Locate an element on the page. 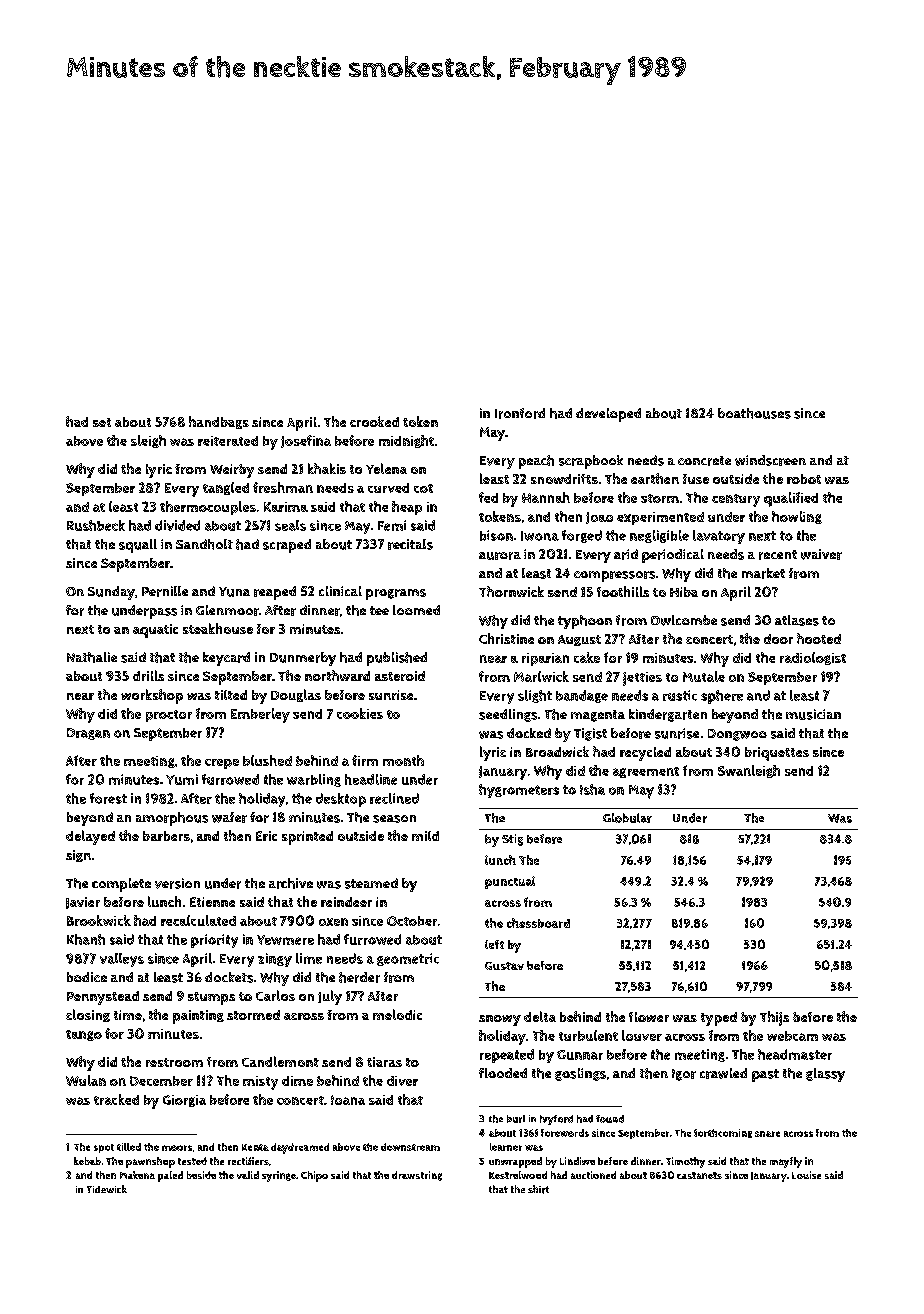 The width and height of the image is (924, 1314). downstream is located at coordinates (410, 1147).
